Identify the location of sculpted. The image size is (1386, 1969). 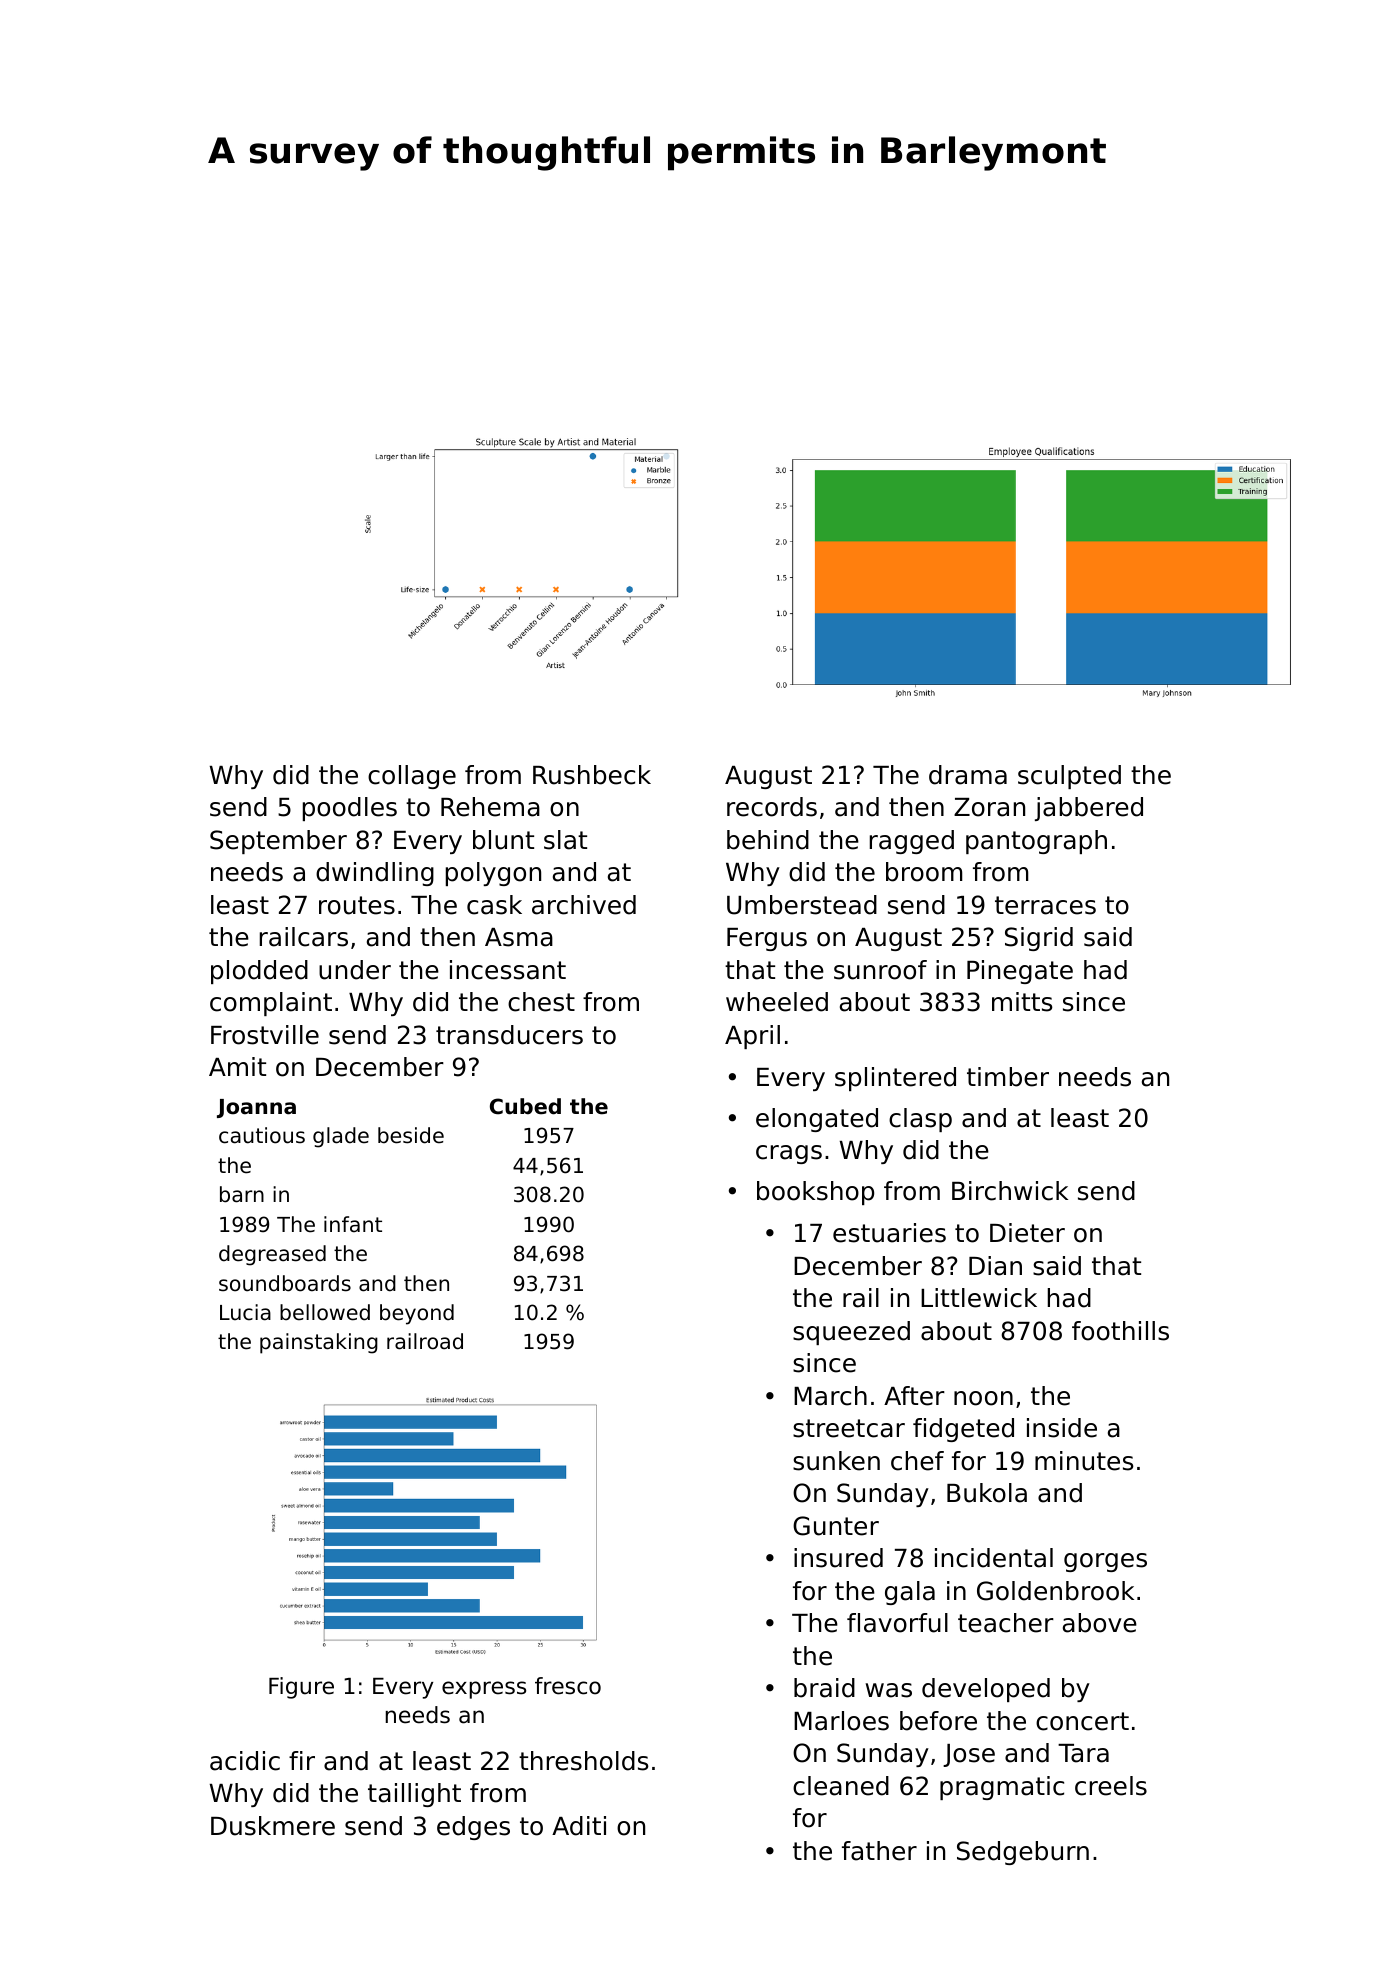
(1069, 777).
